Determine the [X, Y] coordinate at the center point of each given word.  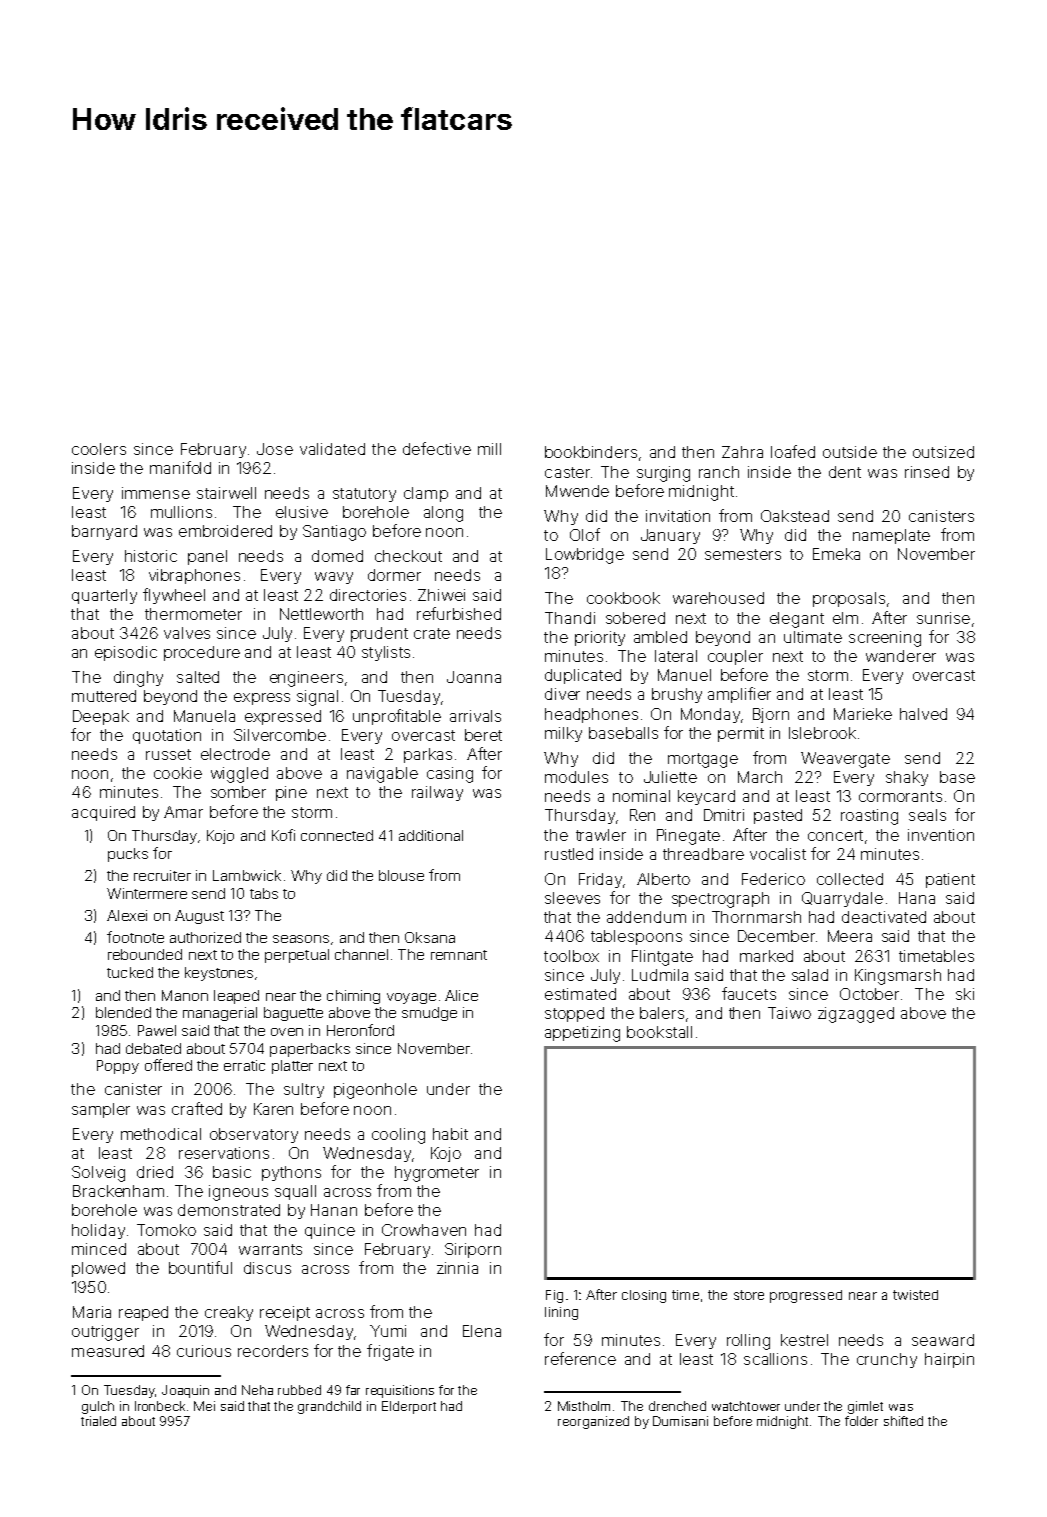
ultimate [813, 637]
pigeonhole [375, 1091]
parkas [428, 755]
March [760, 777]
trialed [98, 1421]
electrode [235, 754]
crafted [197, 1108]
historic [151, 556]
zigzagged [856, 1015]
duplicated [583, 676]
